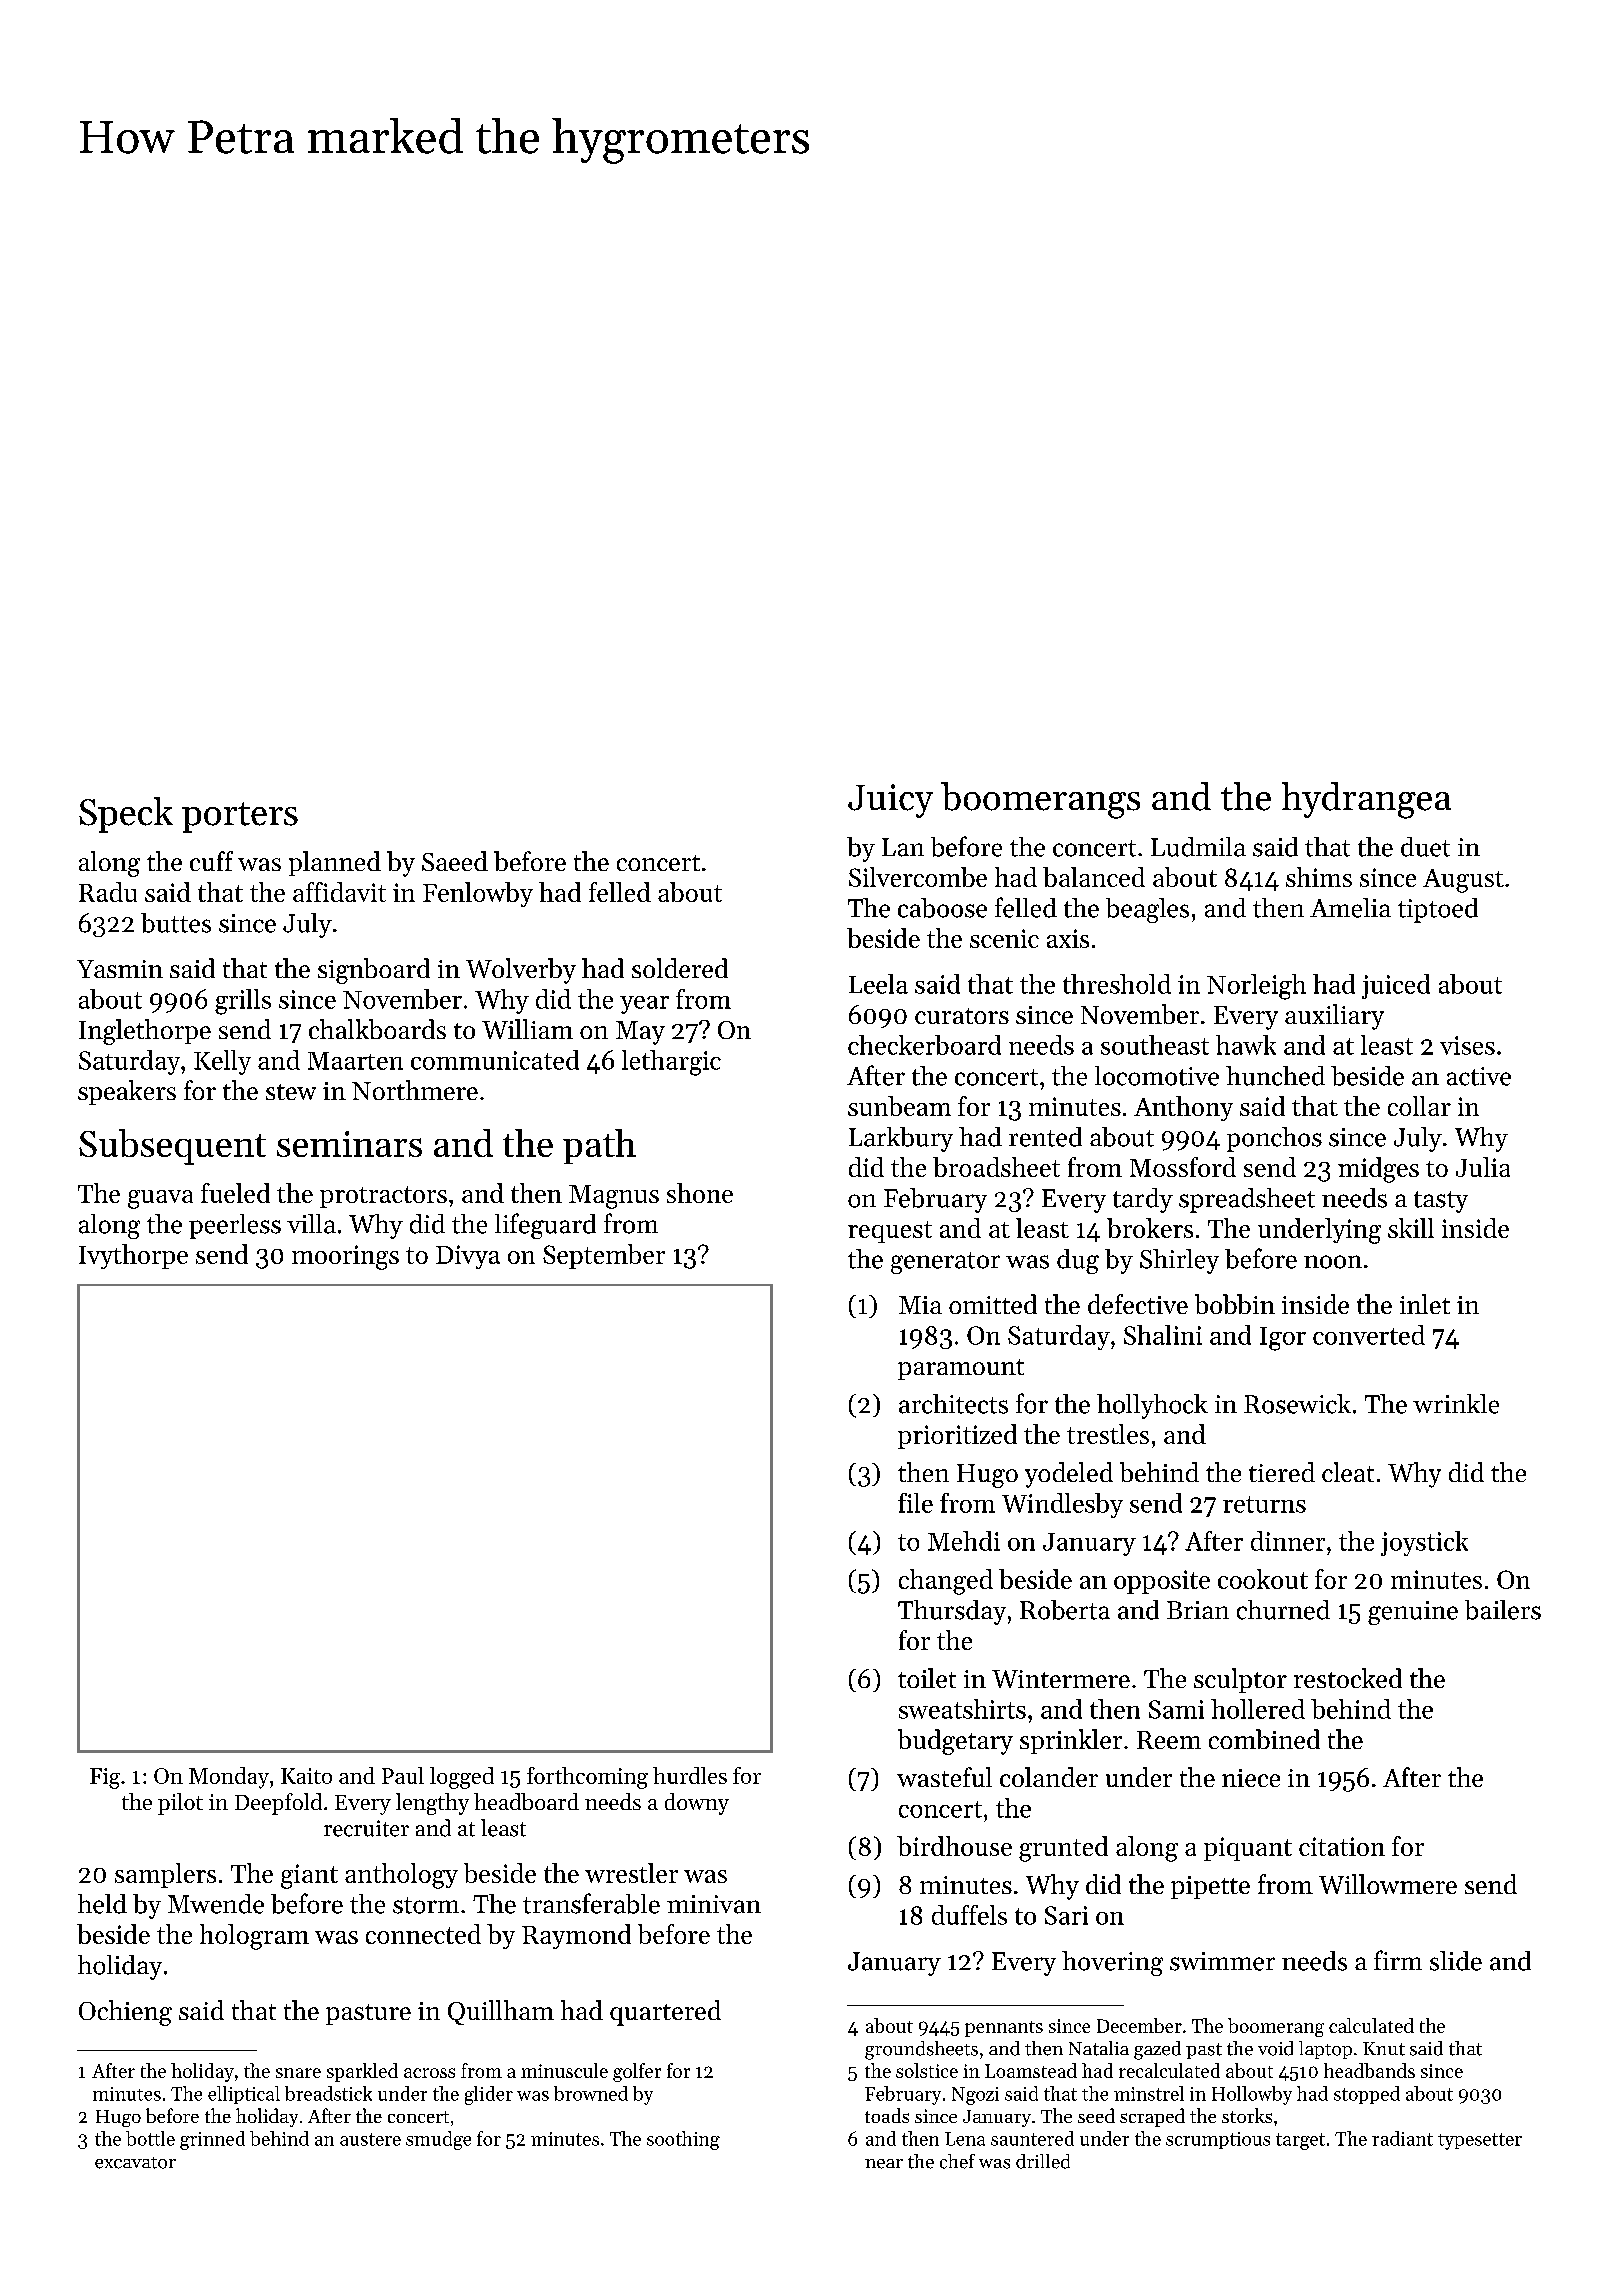 The height and width of the screenshot is (2292, 1620). I want to click on excavator, so click(135, 2163).
